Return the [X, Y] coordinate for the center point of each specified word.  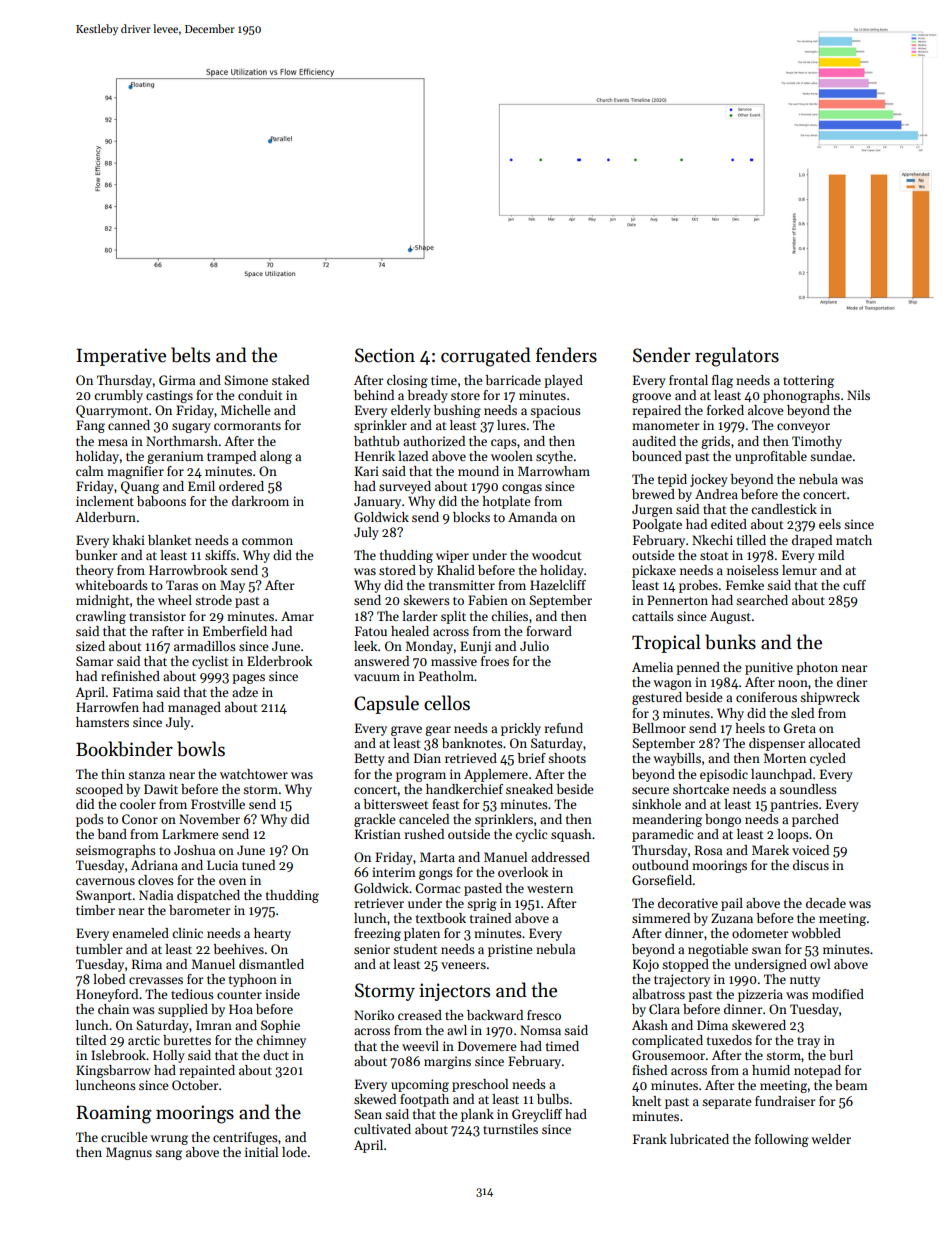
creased [420, 1015]
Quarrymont [112, 411]
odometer [760, 933]
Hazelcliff [558, 585]
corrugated [486, 357]
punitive [769, 668]
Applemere [496, 775]
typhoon [253, 980]
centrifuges [245, 1138]
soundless [808, 789]
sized [90, 646]
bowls [201, 749]
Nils [858, 395]
